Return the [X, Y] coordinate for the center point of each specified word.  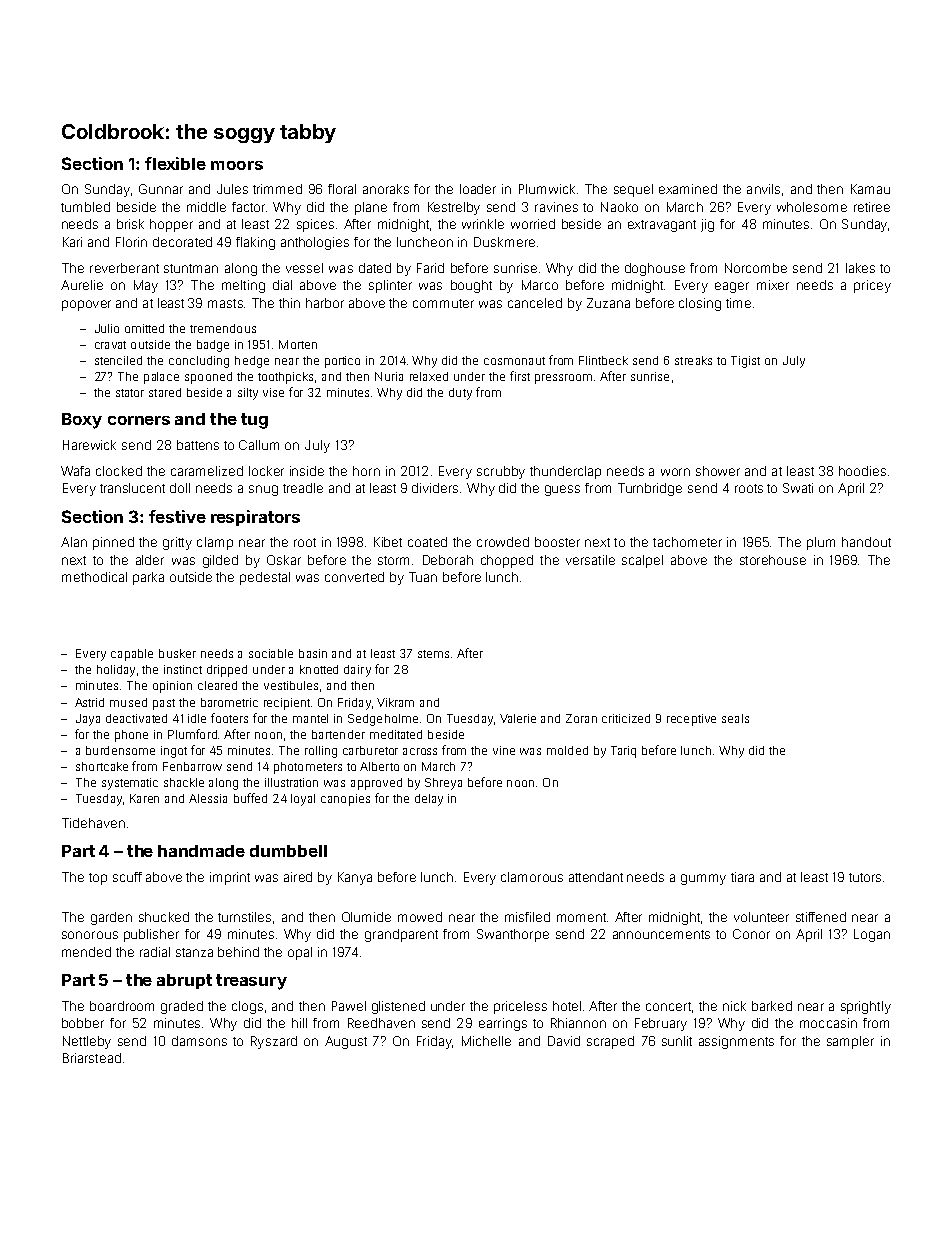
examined [688, 189]
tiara [742, 877]
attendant [596, 877]
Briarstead [92, 1058]
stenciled [118, 360]
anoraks [386, 189]
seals [735, 718]
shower [718, 471]
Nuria [389, 376]
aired [298, 877]
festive [177, 516]
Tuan [423, 577]
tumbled [85, 207]
